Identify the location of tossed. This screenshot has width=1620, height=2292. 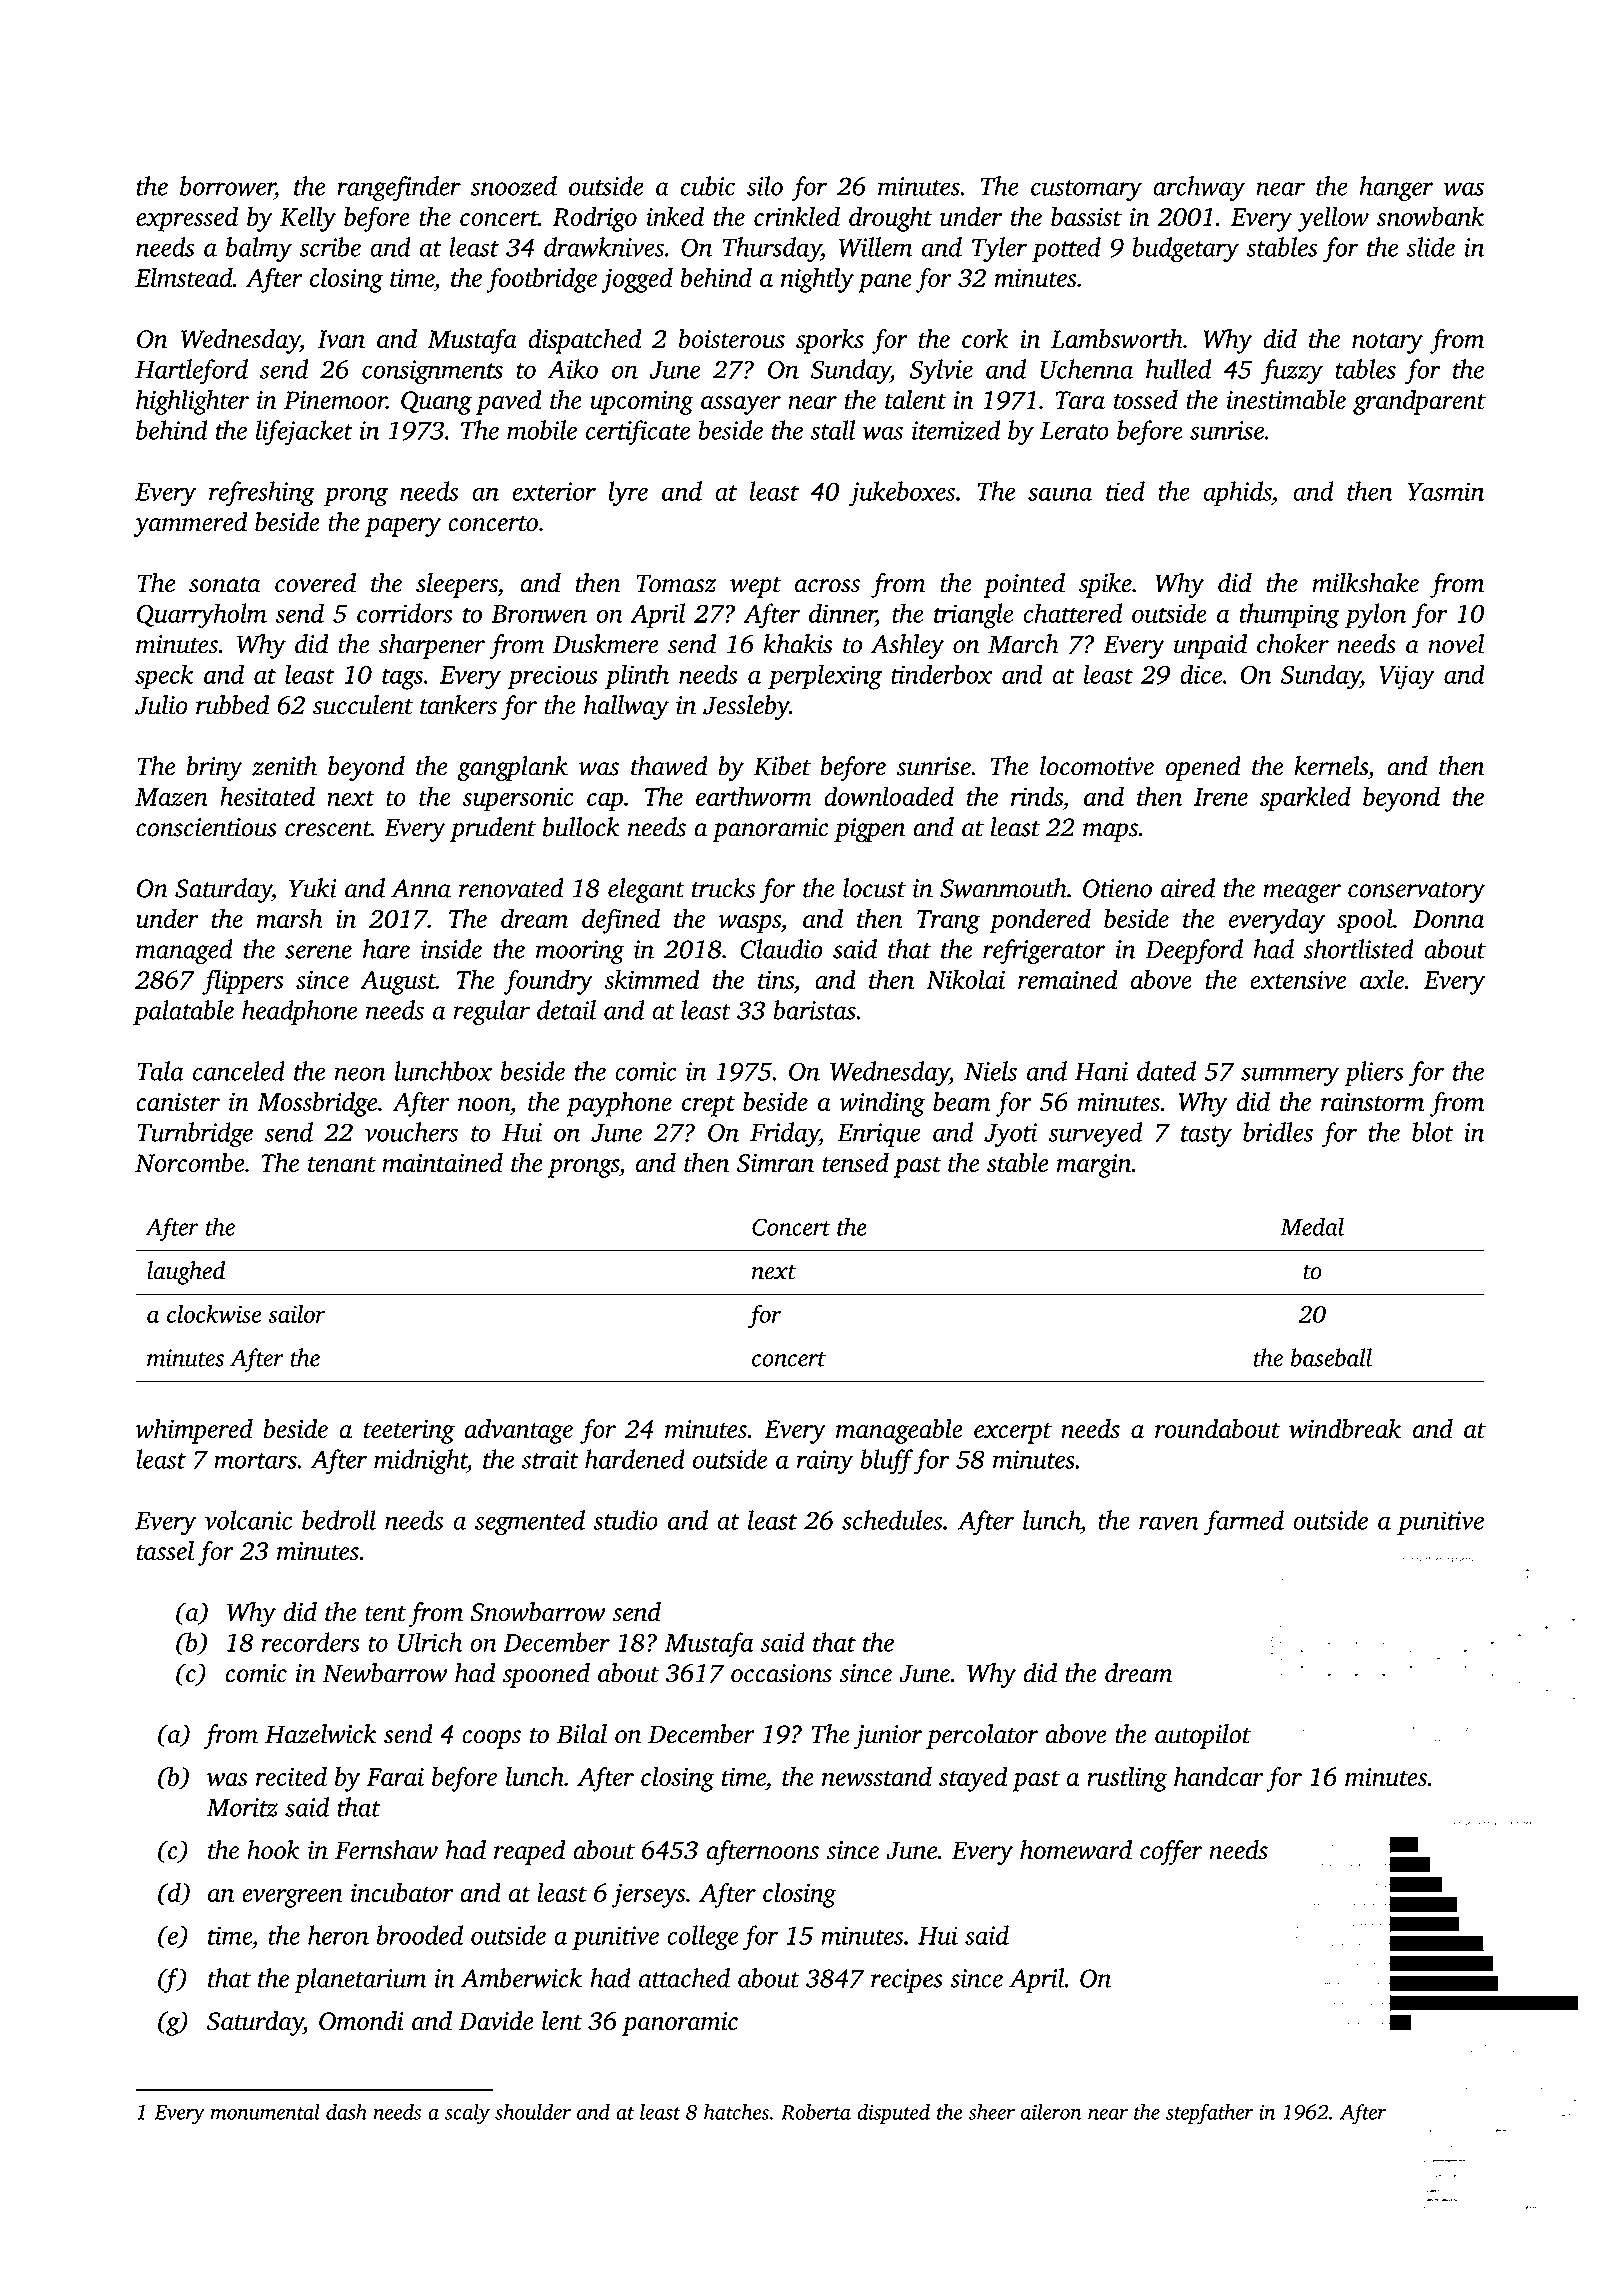
(1146, 400).
